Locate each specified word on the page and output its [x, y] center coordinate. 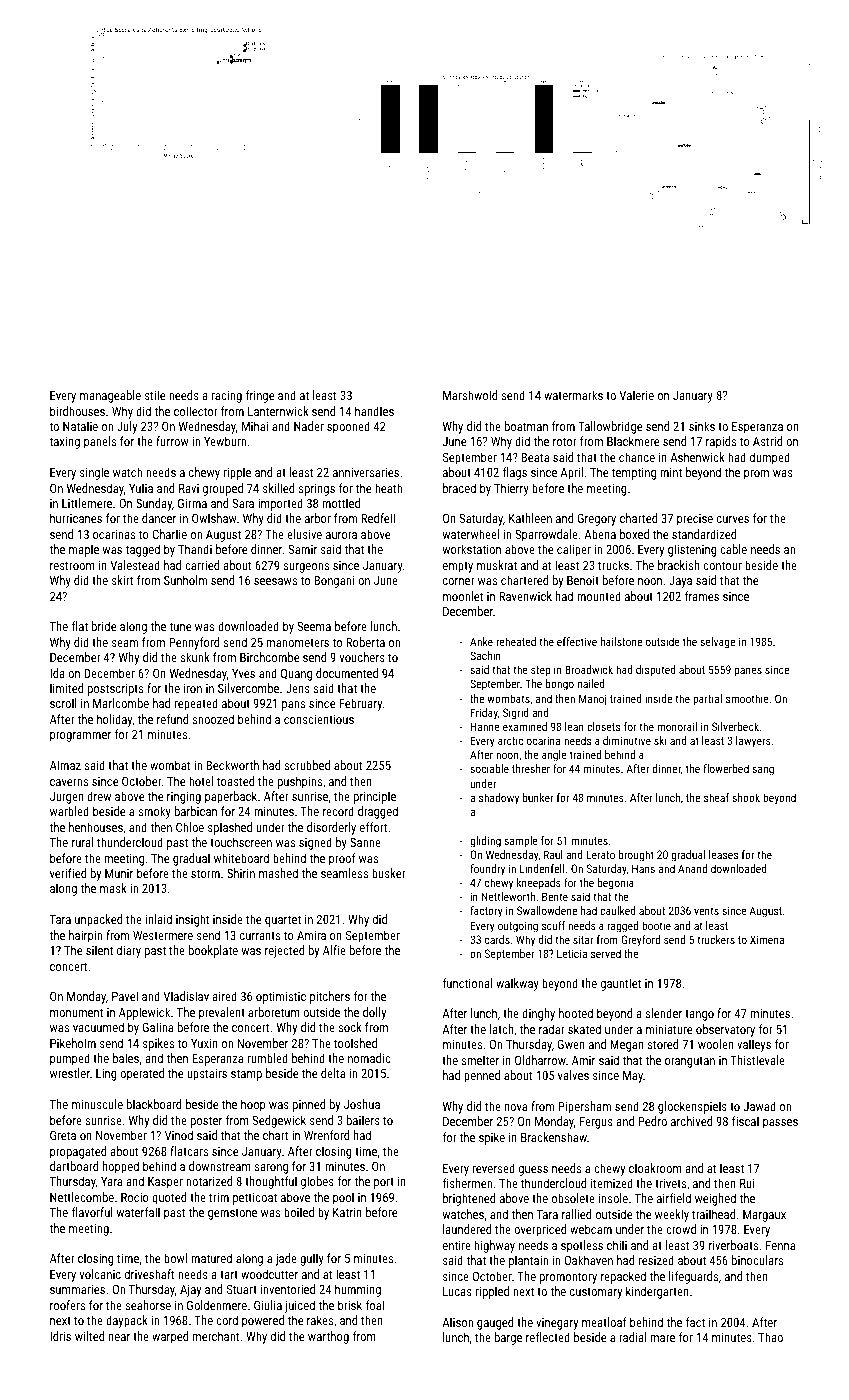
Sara [243, 503]
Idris [60, 1336]
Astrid [767, 441]
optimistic [281, 998]
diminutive [627, 740]
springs [316, 490]
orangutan [690, 1062]
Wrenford [326, 1135]
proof [342, 859]
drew [99, 796]
